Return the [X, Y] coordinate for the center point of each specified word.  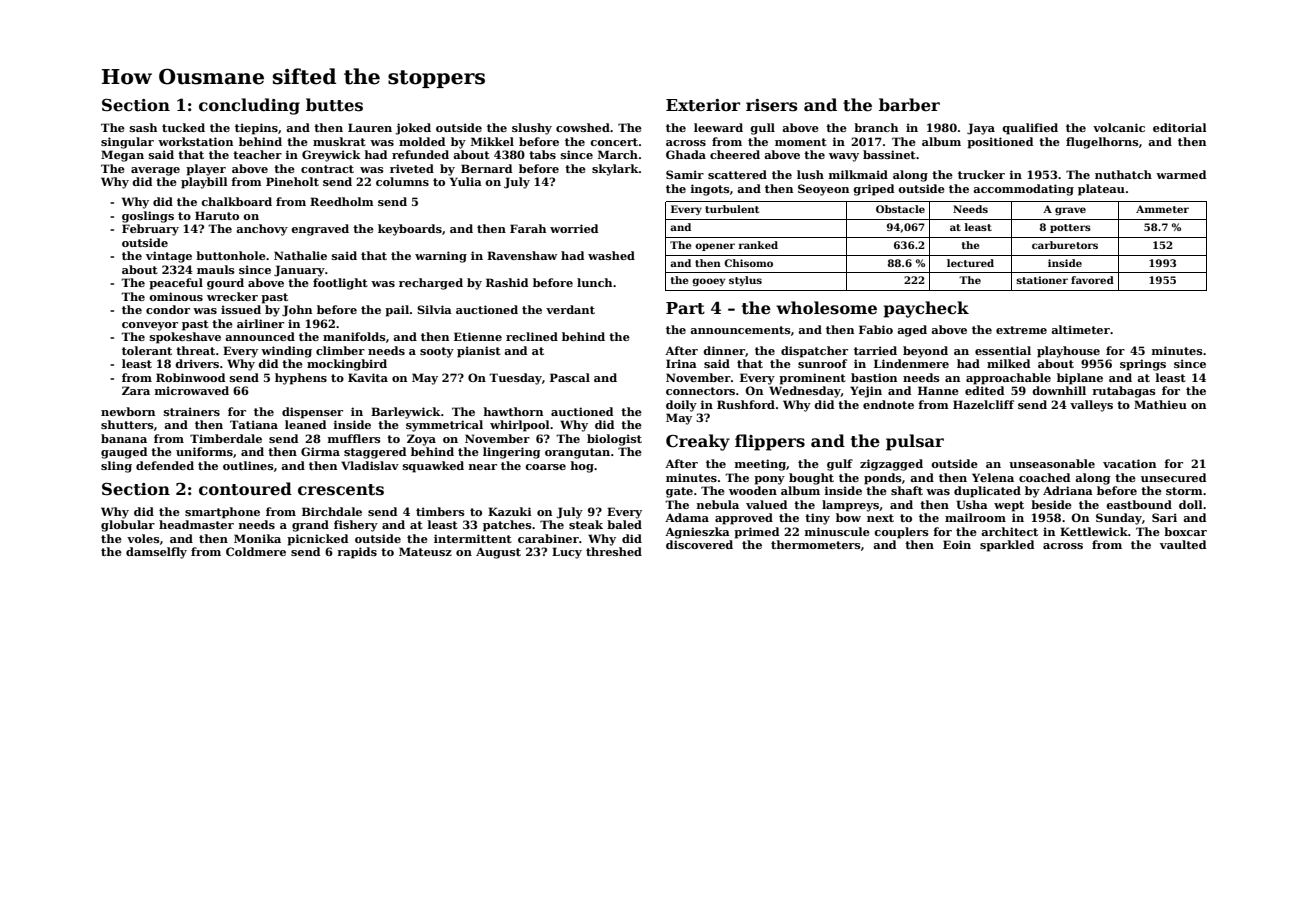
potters [1070, 228]
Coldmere [256, 551]
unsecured [1173, 477]
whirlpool [520, 426]
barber [909, 104]
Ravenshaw [522, 255]
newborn [128, 411]
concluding [249, 106]
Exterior [703, 105]
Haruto [217, 215]
